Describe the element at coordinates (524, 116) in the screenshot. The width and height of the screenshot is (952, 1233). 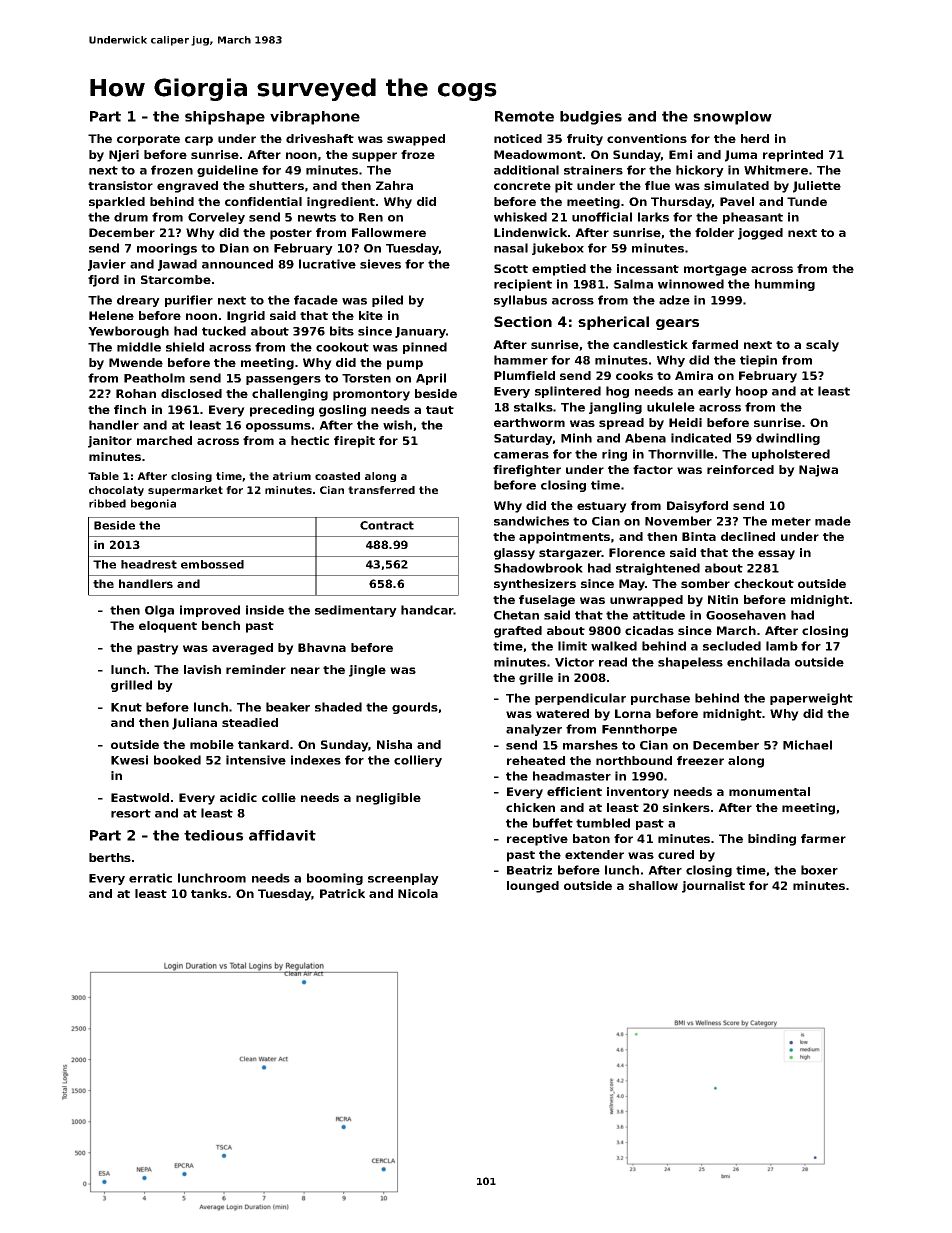
I see `Remote` at that location.
